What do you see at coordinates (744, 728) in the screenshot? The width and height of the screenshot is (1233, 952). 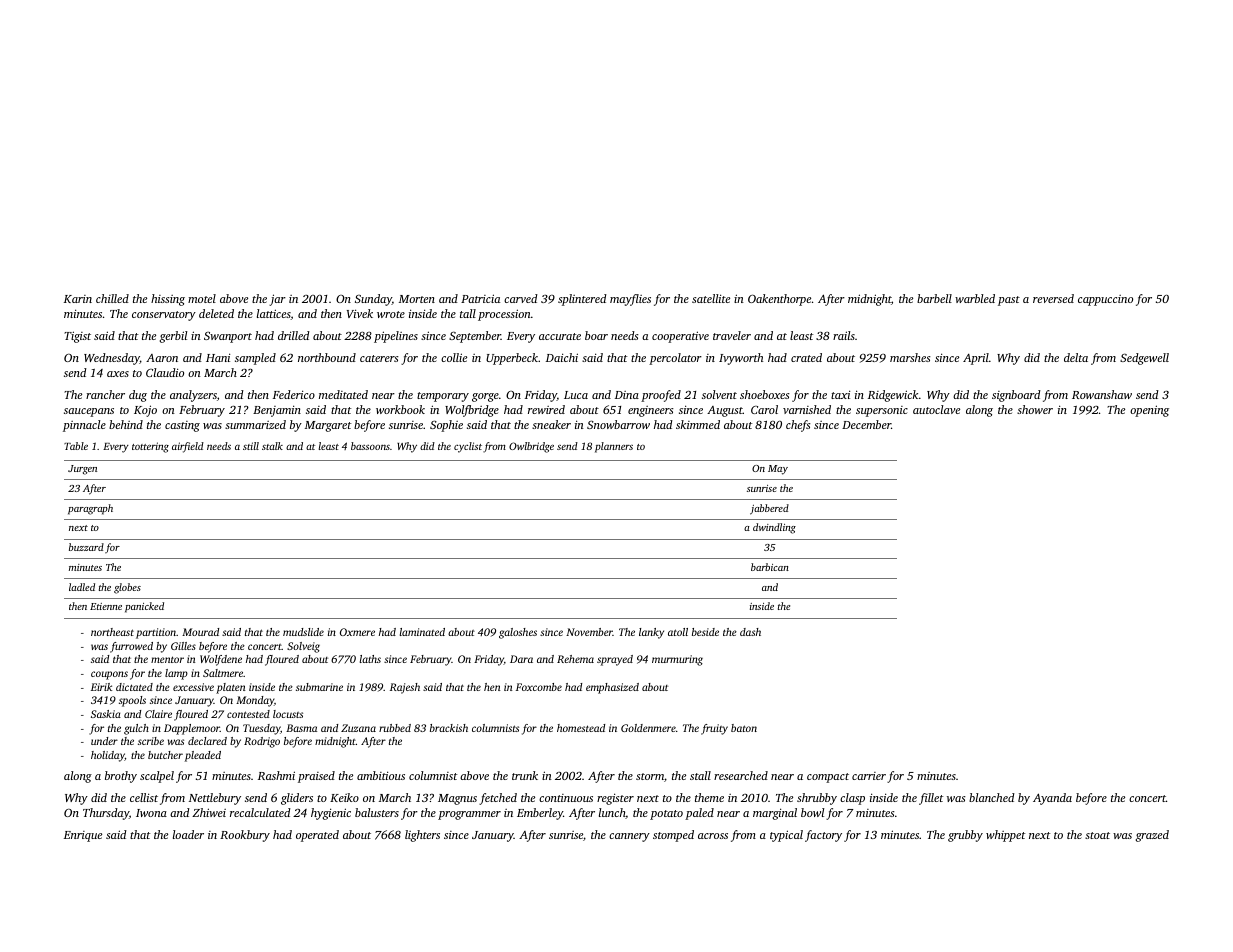 I see `baton` at bounding box center [744, 728].
